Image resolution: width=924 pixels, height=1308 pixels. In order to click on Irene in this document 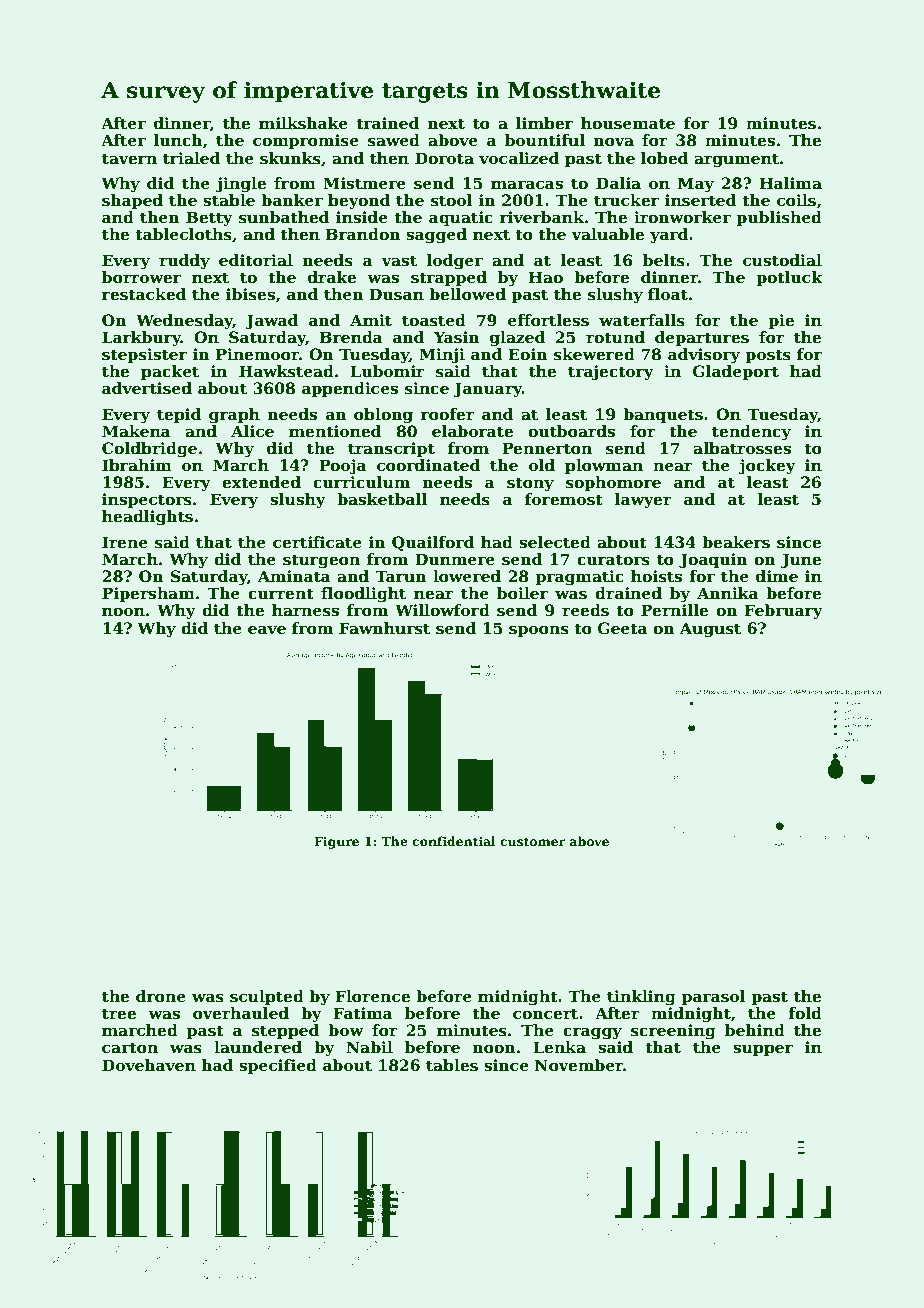, I will do `click(125, 542)`.
